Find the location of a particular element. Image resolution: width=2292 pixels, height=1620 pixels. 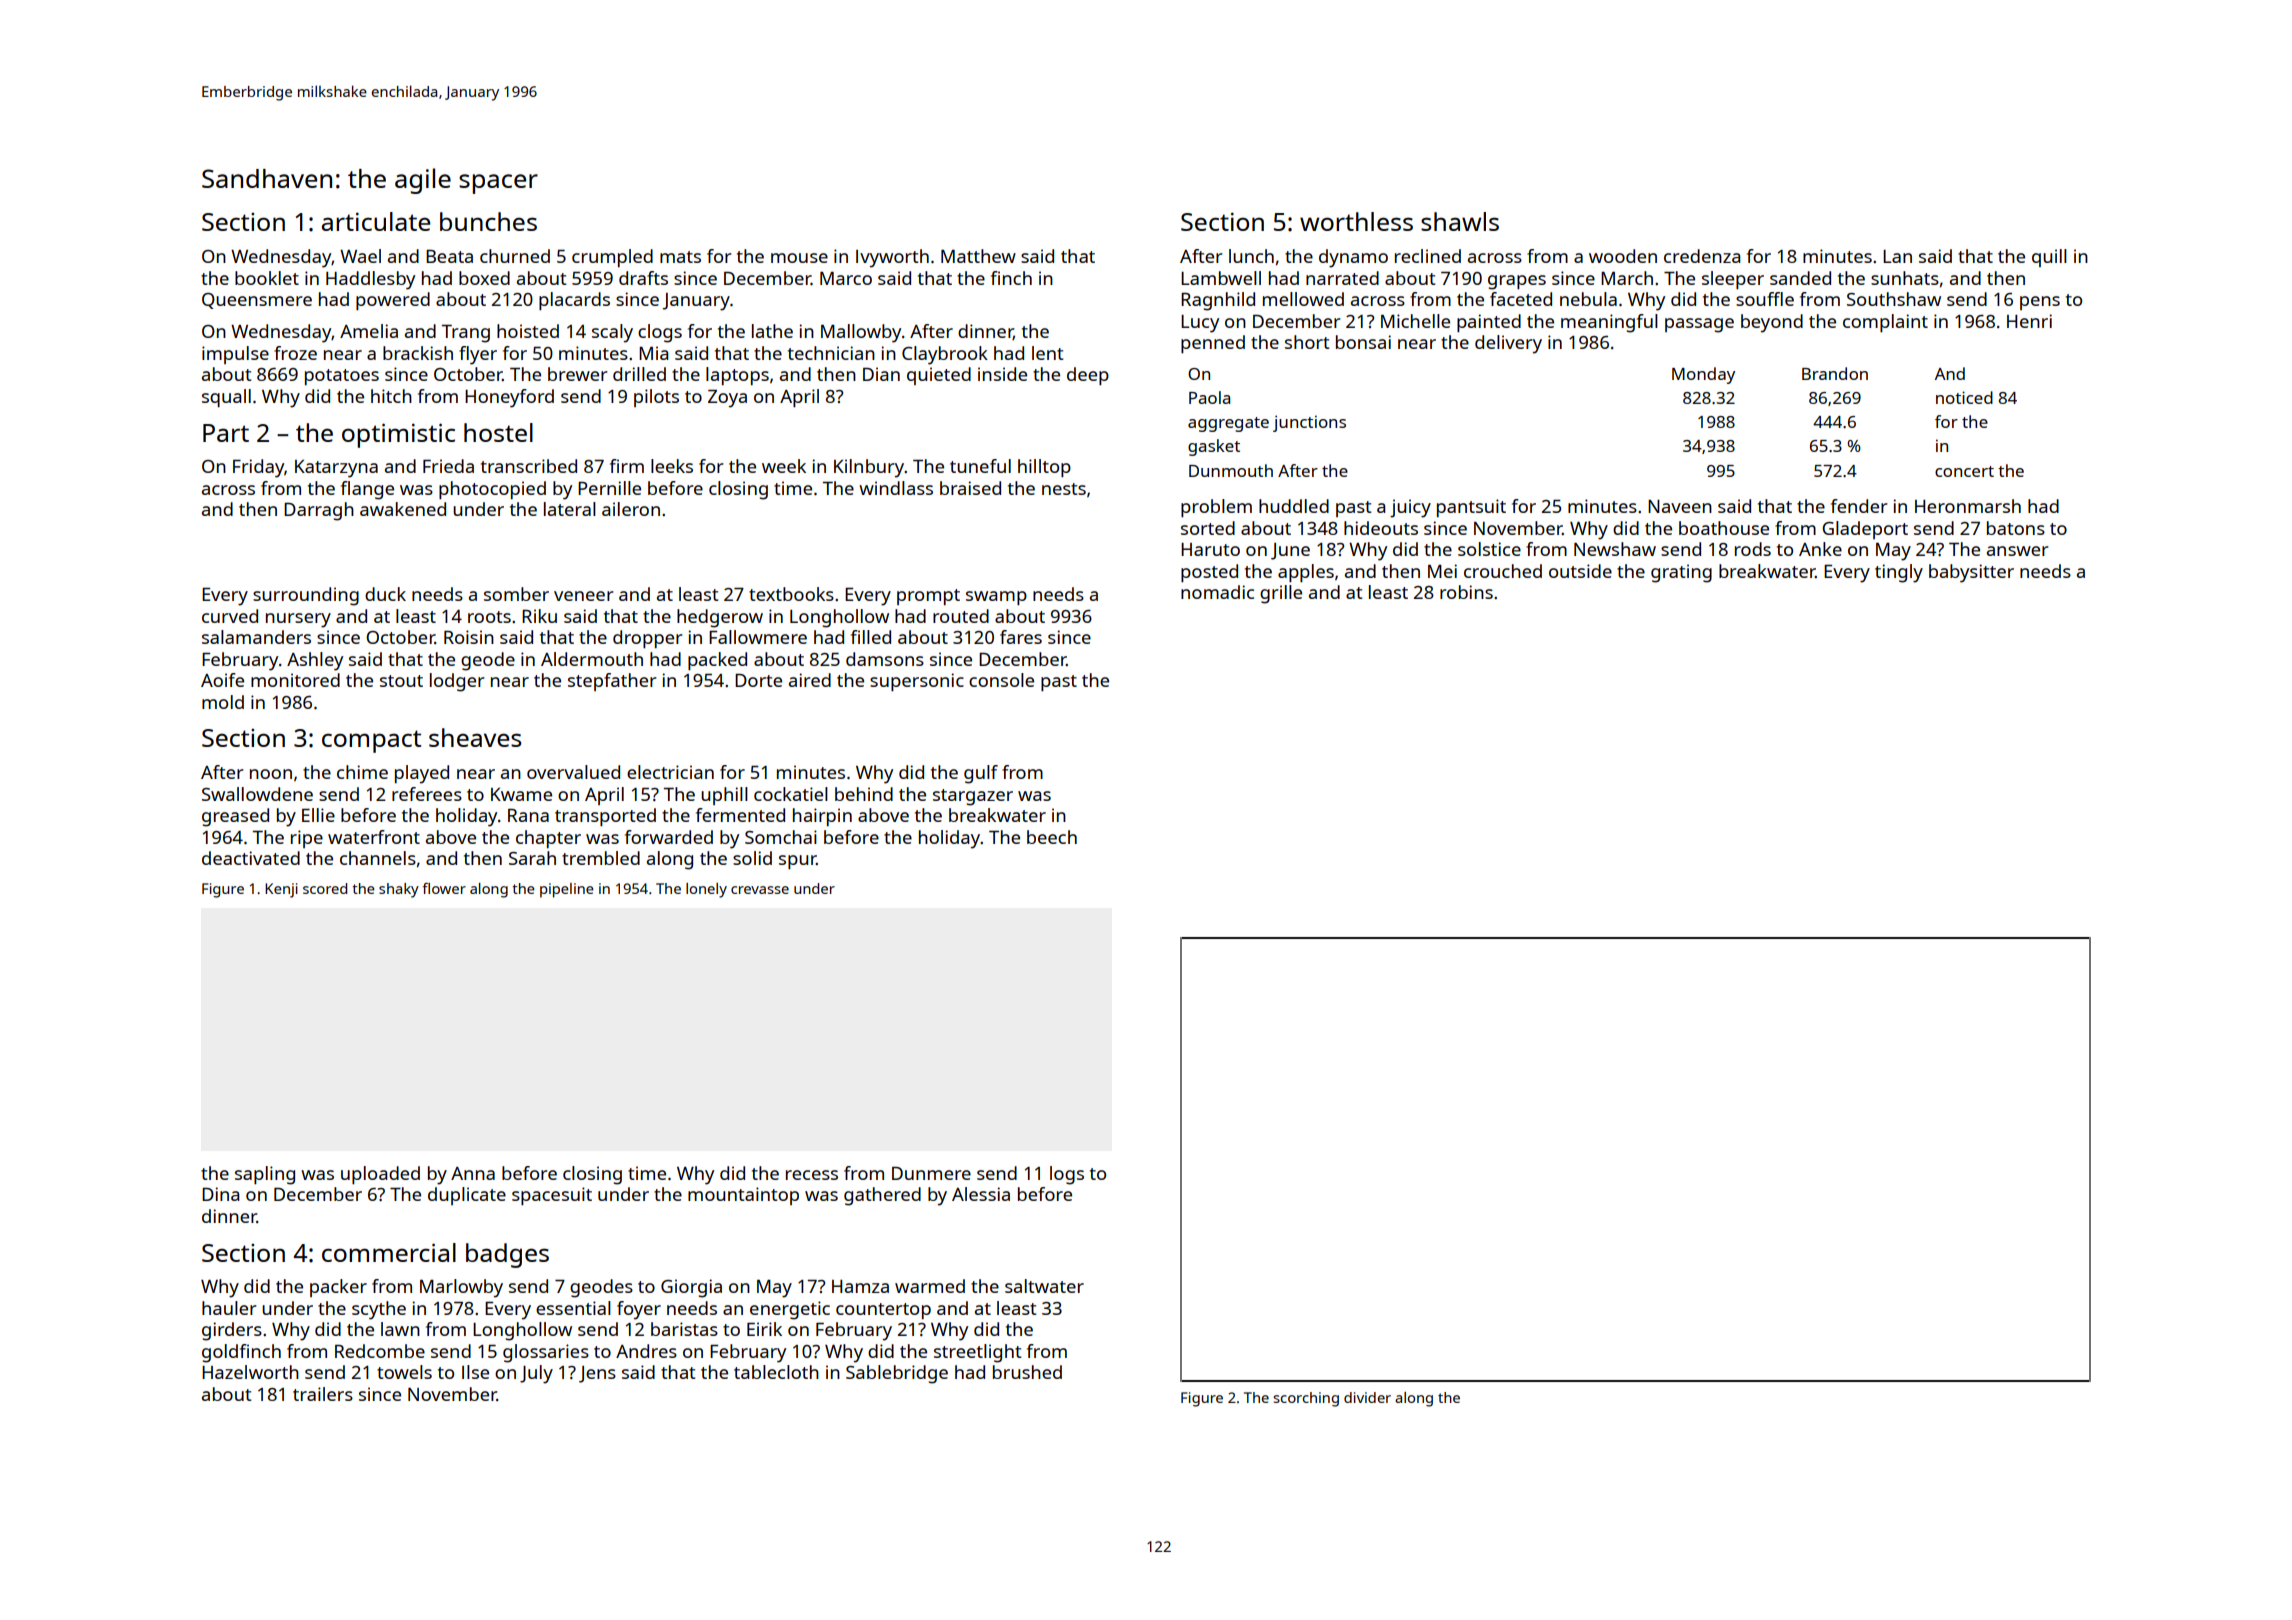

brushed is located at coordinates (1027, 1372).
